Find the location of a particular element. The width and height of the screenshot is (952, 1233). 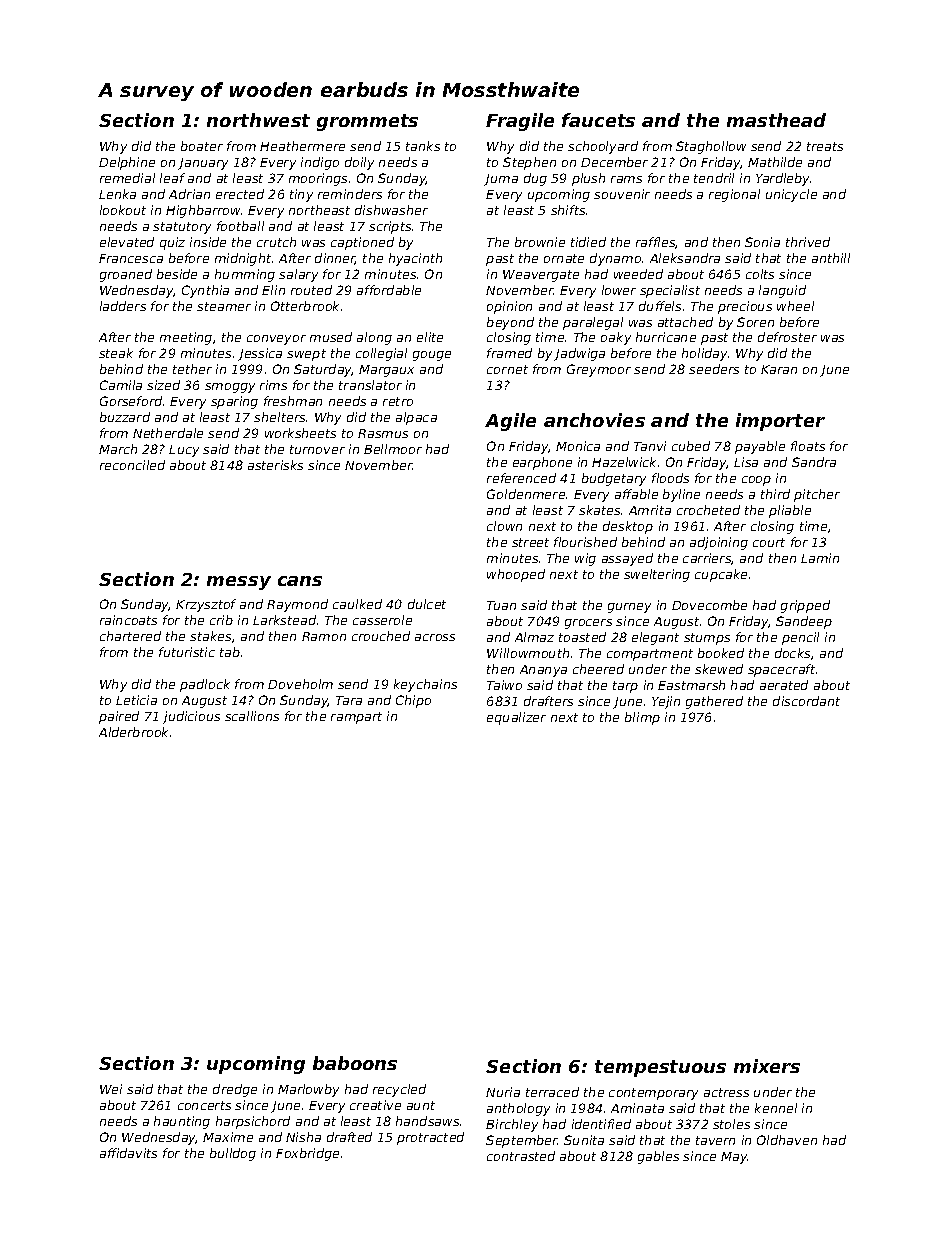

protracted is located at coordinates (430, 1138).
